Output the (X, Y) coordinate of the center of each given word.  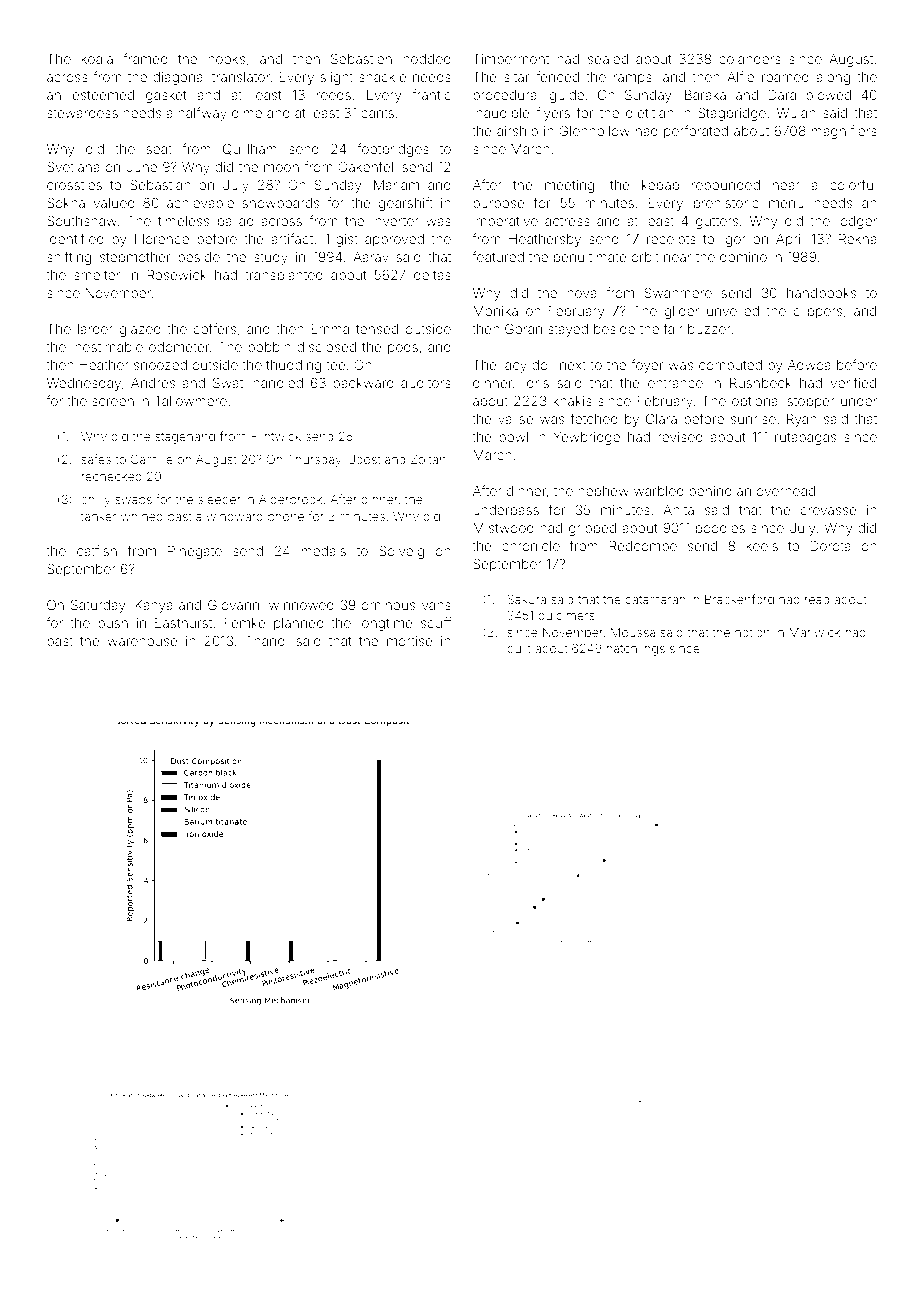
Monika (495, 311)
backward (363, 383)
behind (710, 491)
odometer (179, 347)
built (519, 648)
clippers (818, 312)
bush (113, 623)
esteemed (103, 95)
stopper (811, 403)
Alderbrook (290, 499)
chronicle (531, 546)
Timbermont (511, 59)
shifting (69, 258)
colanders (750, 59)
